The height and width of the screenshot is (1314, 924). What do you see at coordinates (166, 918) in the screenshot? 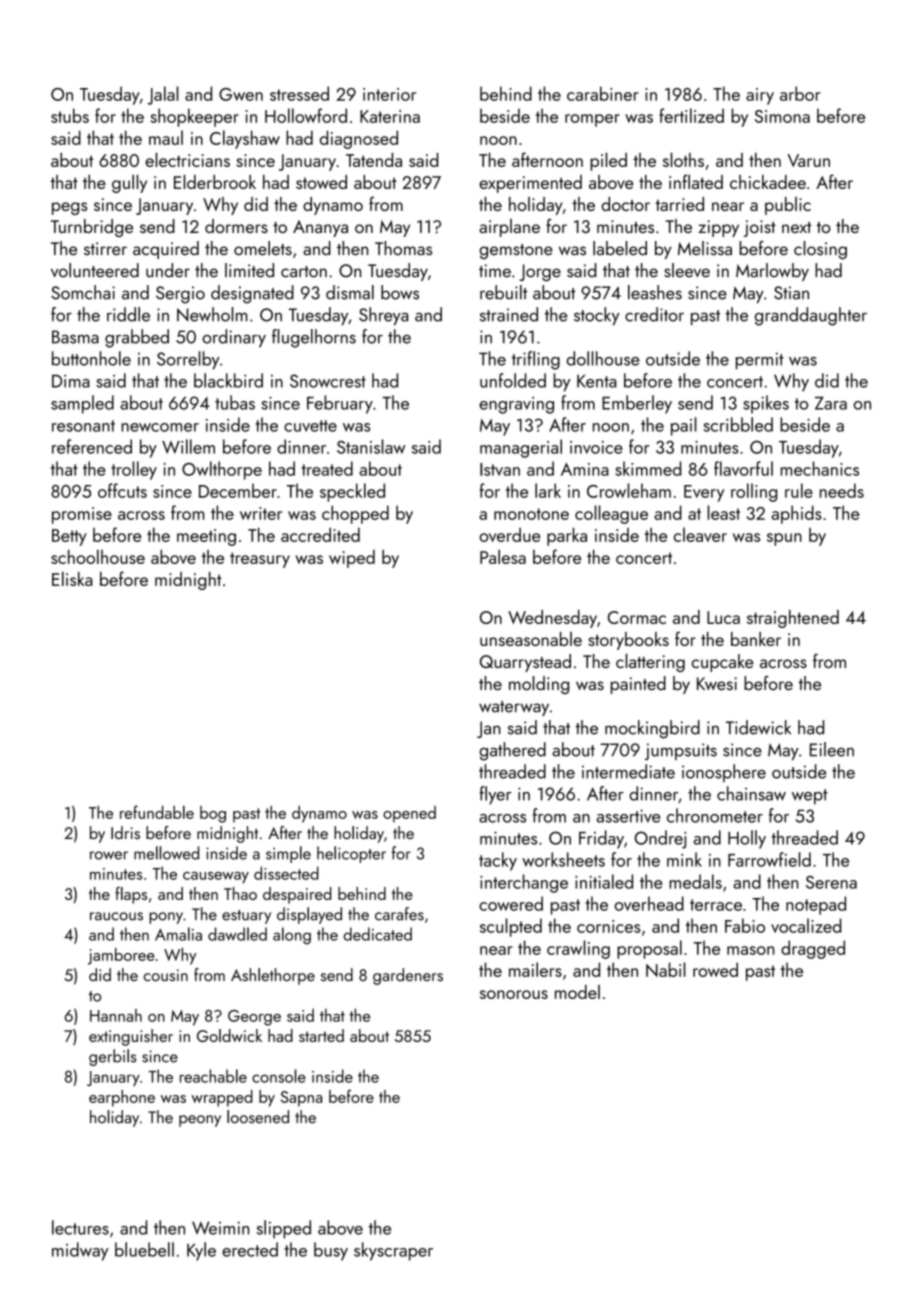
I see `pony` at bounding box center [166, 918].
